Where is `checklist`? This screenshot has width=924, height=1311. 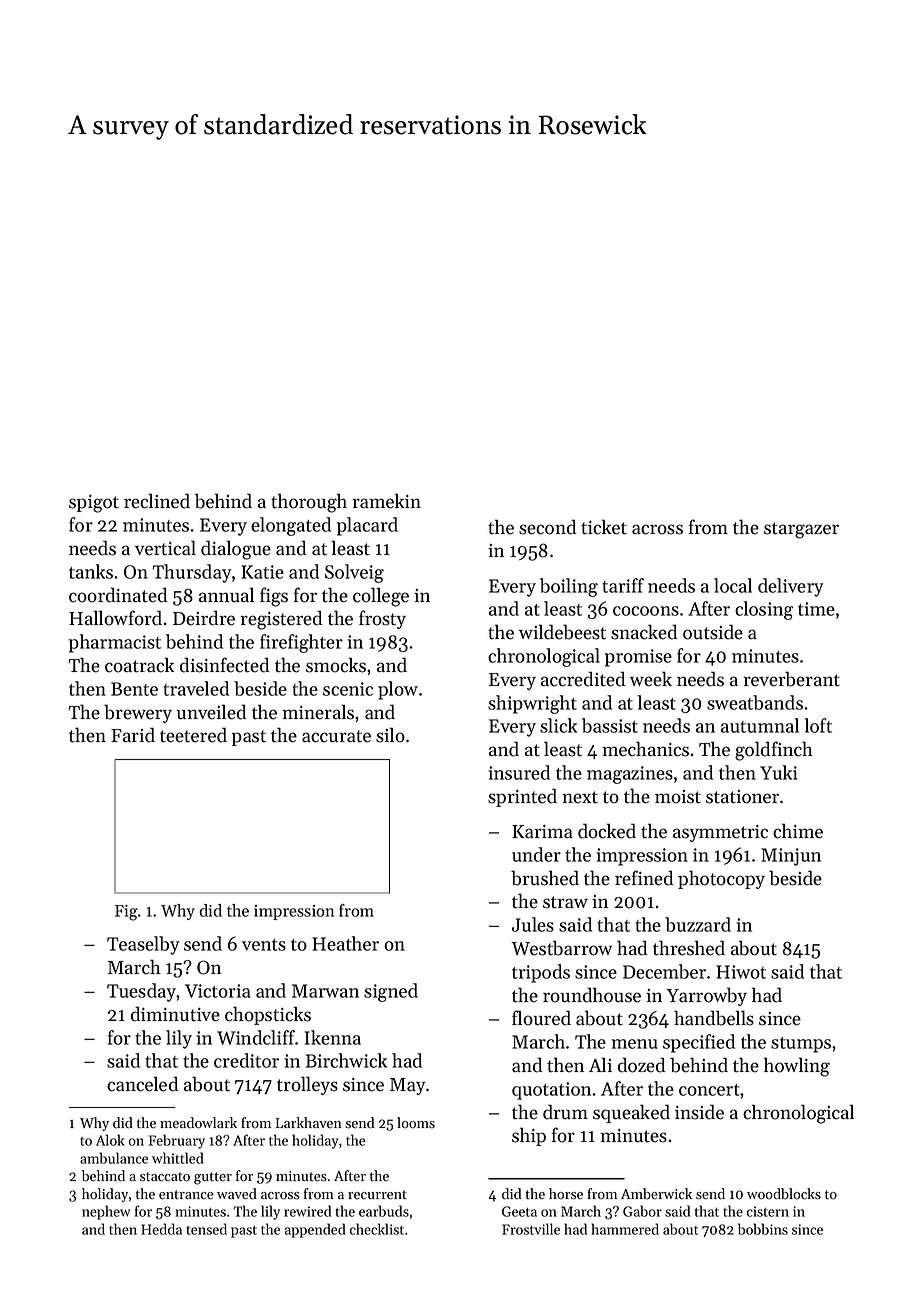
checklist is located at coordinates (377, 1229).
